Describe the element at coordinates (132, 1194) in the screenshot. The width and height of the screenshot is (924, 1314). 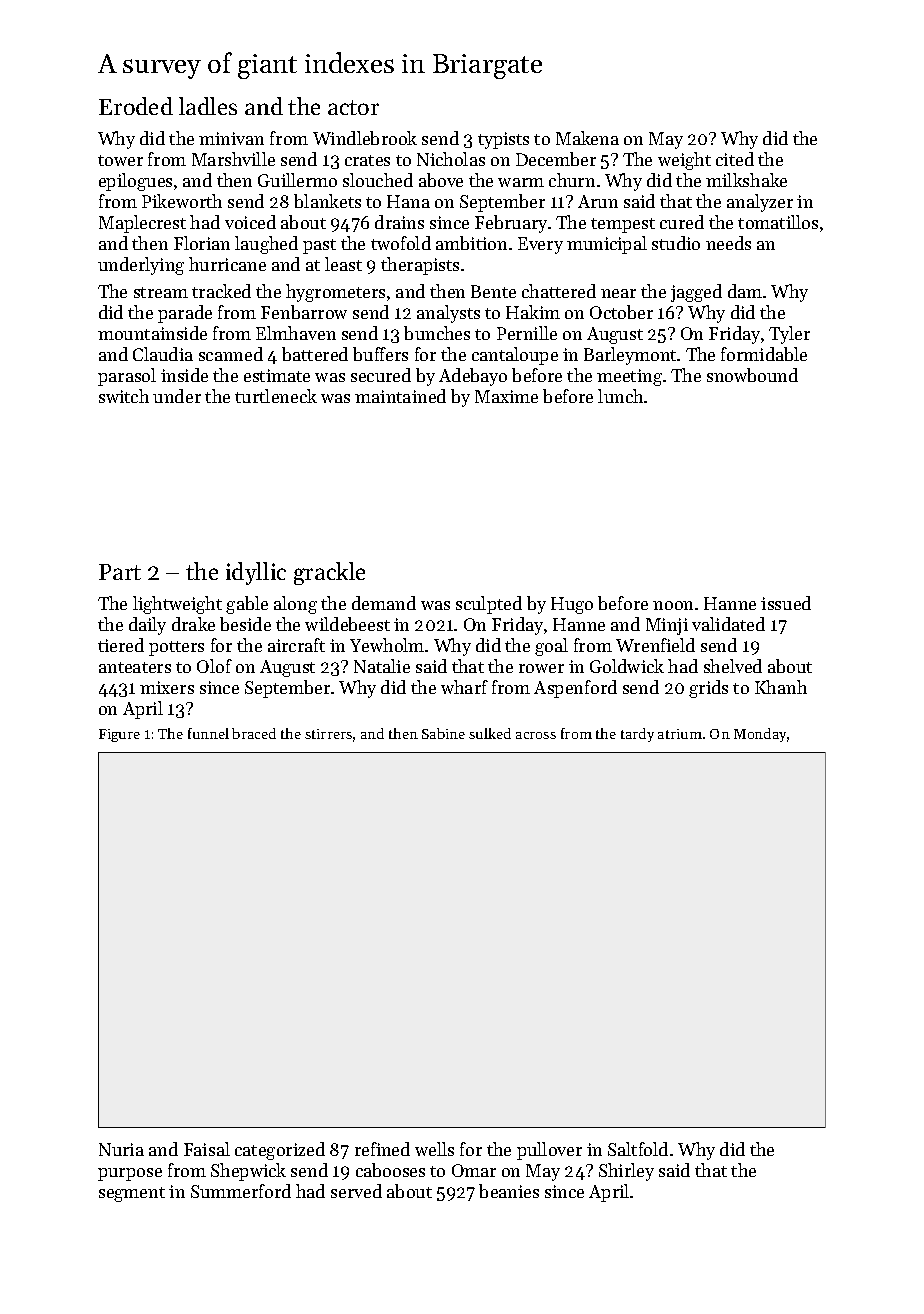
I see `segment` at that location.
